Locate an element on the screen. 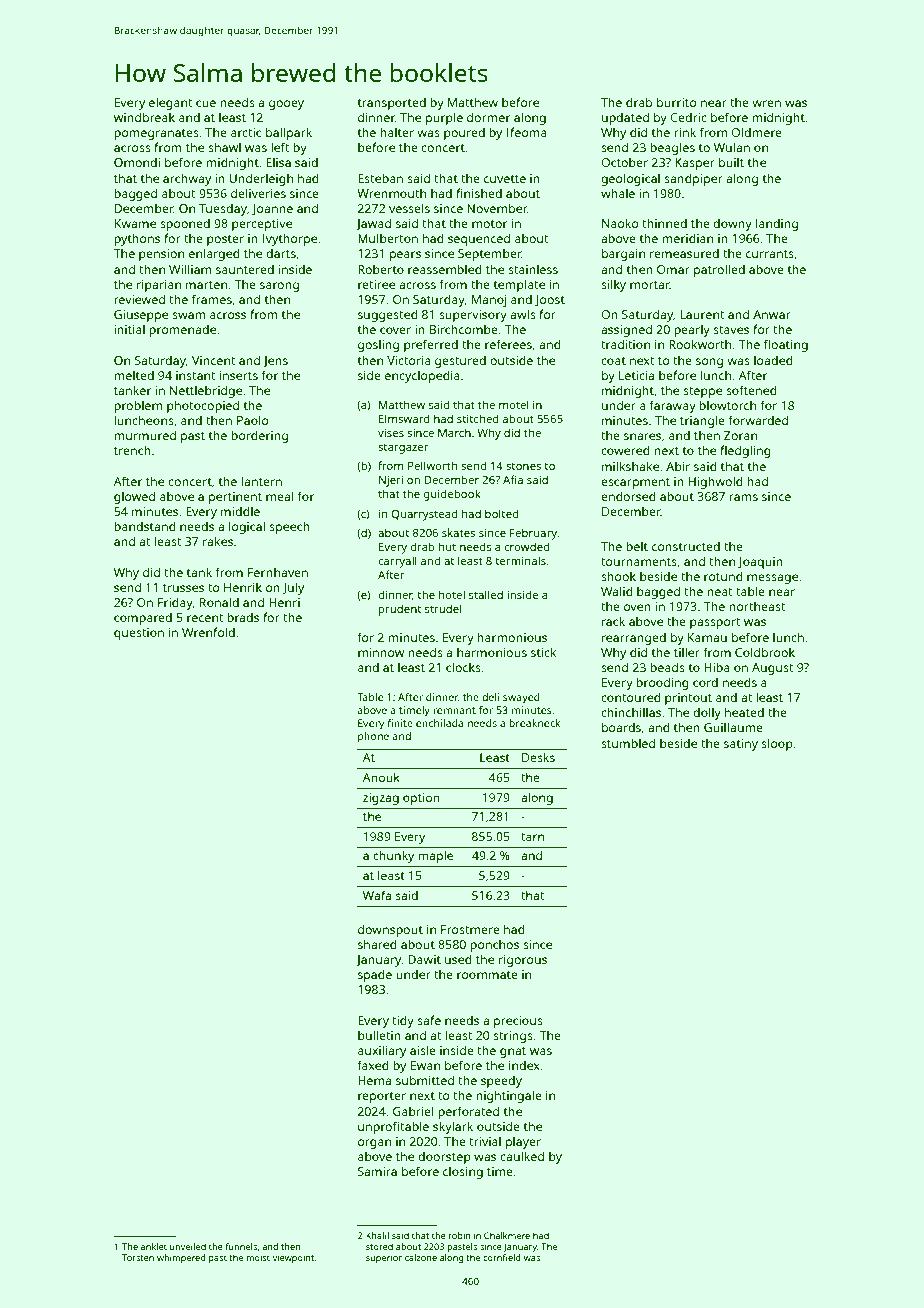  cue is located at coordinates (206, 103).
